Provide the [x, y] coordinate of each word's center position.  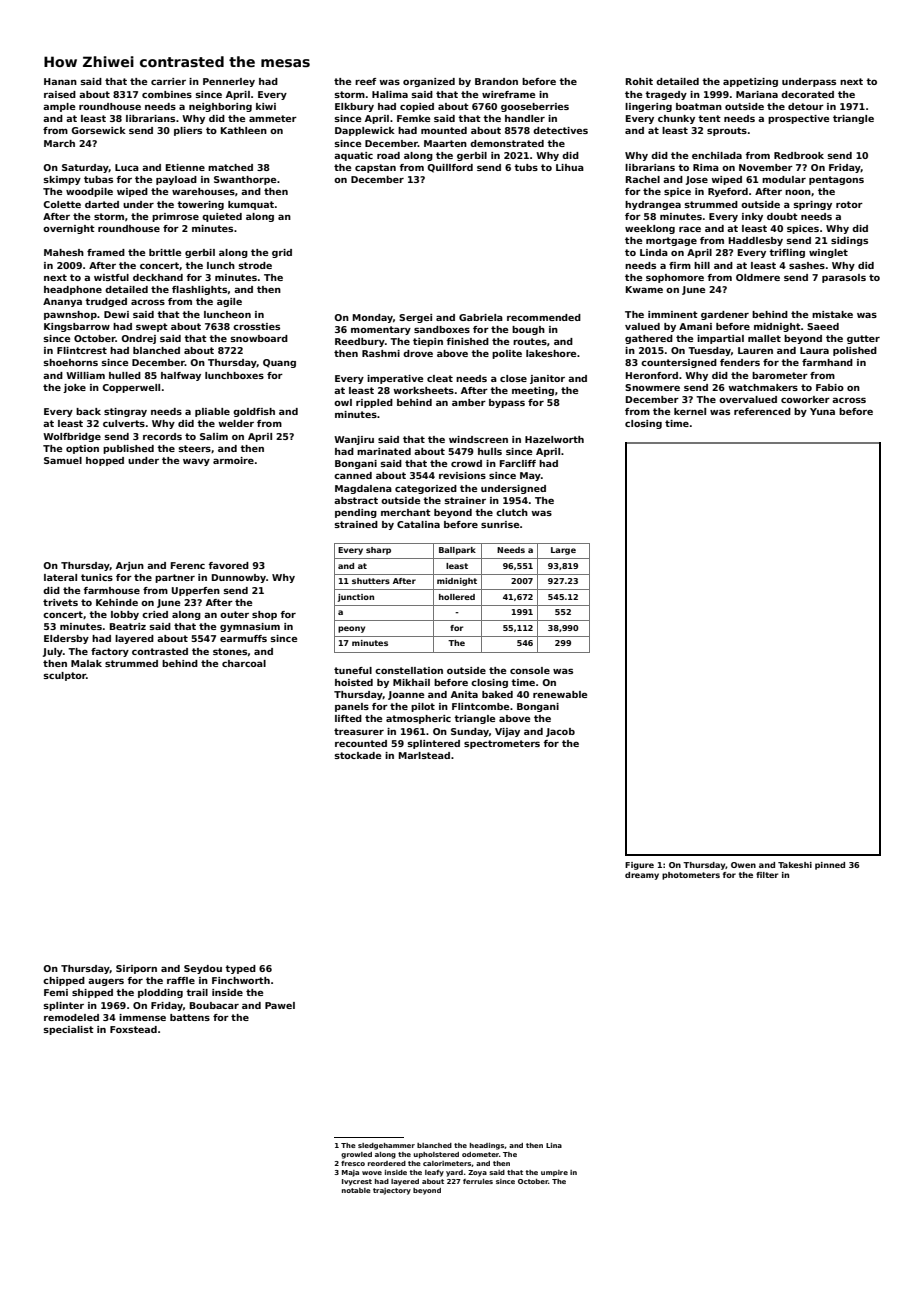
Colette [62, 204]
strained [356, 524]
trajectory [392, 1191]
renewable [560, 694]
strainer [465, 500]
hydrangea [653, 205]
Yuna [822, 411]
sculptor [64, 676]
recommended [544, 317]
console [530, 670]
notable [356, 1190]
